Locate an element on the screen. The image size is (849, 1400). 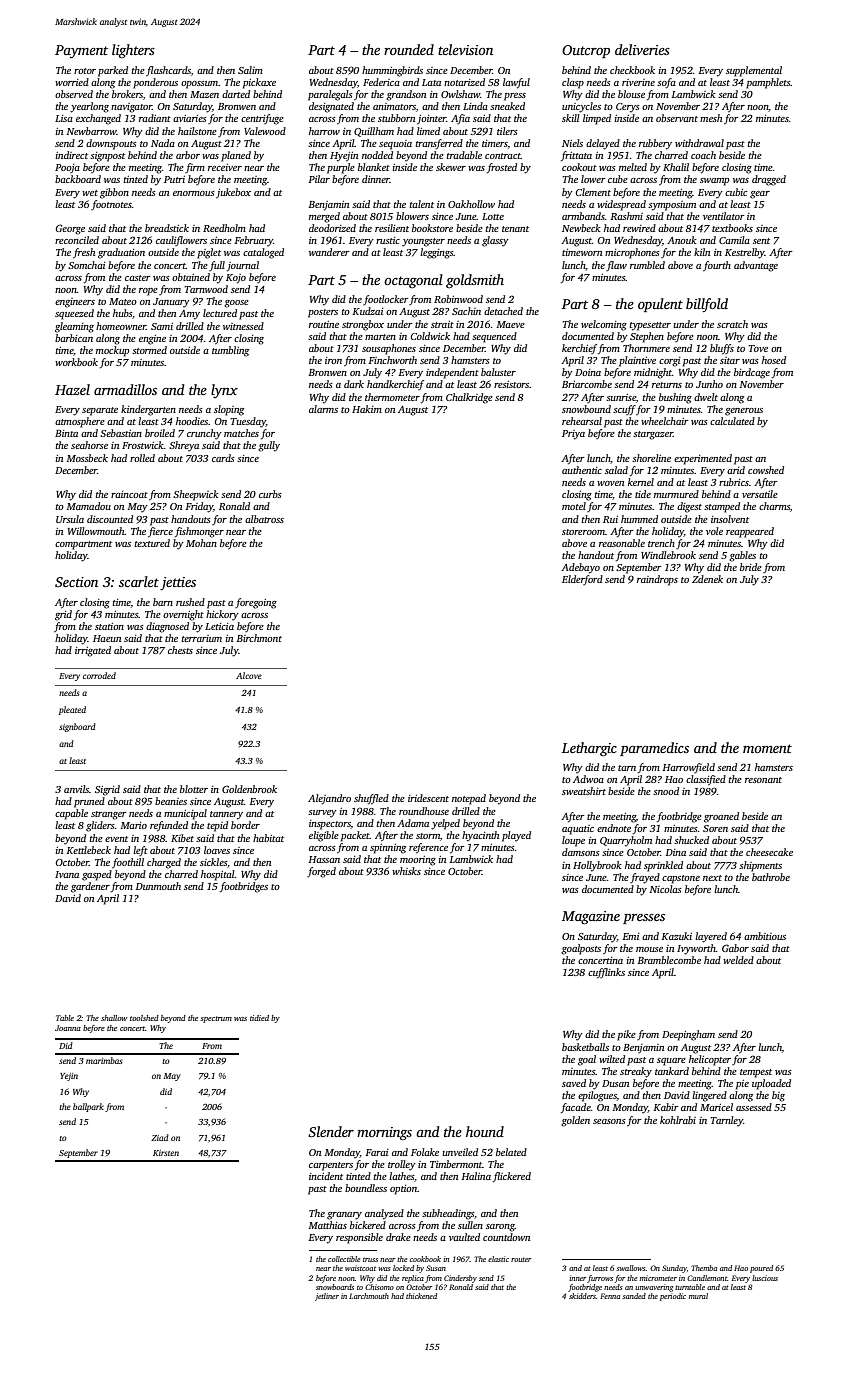
jetliner is located at coordinates (327, 1297).
